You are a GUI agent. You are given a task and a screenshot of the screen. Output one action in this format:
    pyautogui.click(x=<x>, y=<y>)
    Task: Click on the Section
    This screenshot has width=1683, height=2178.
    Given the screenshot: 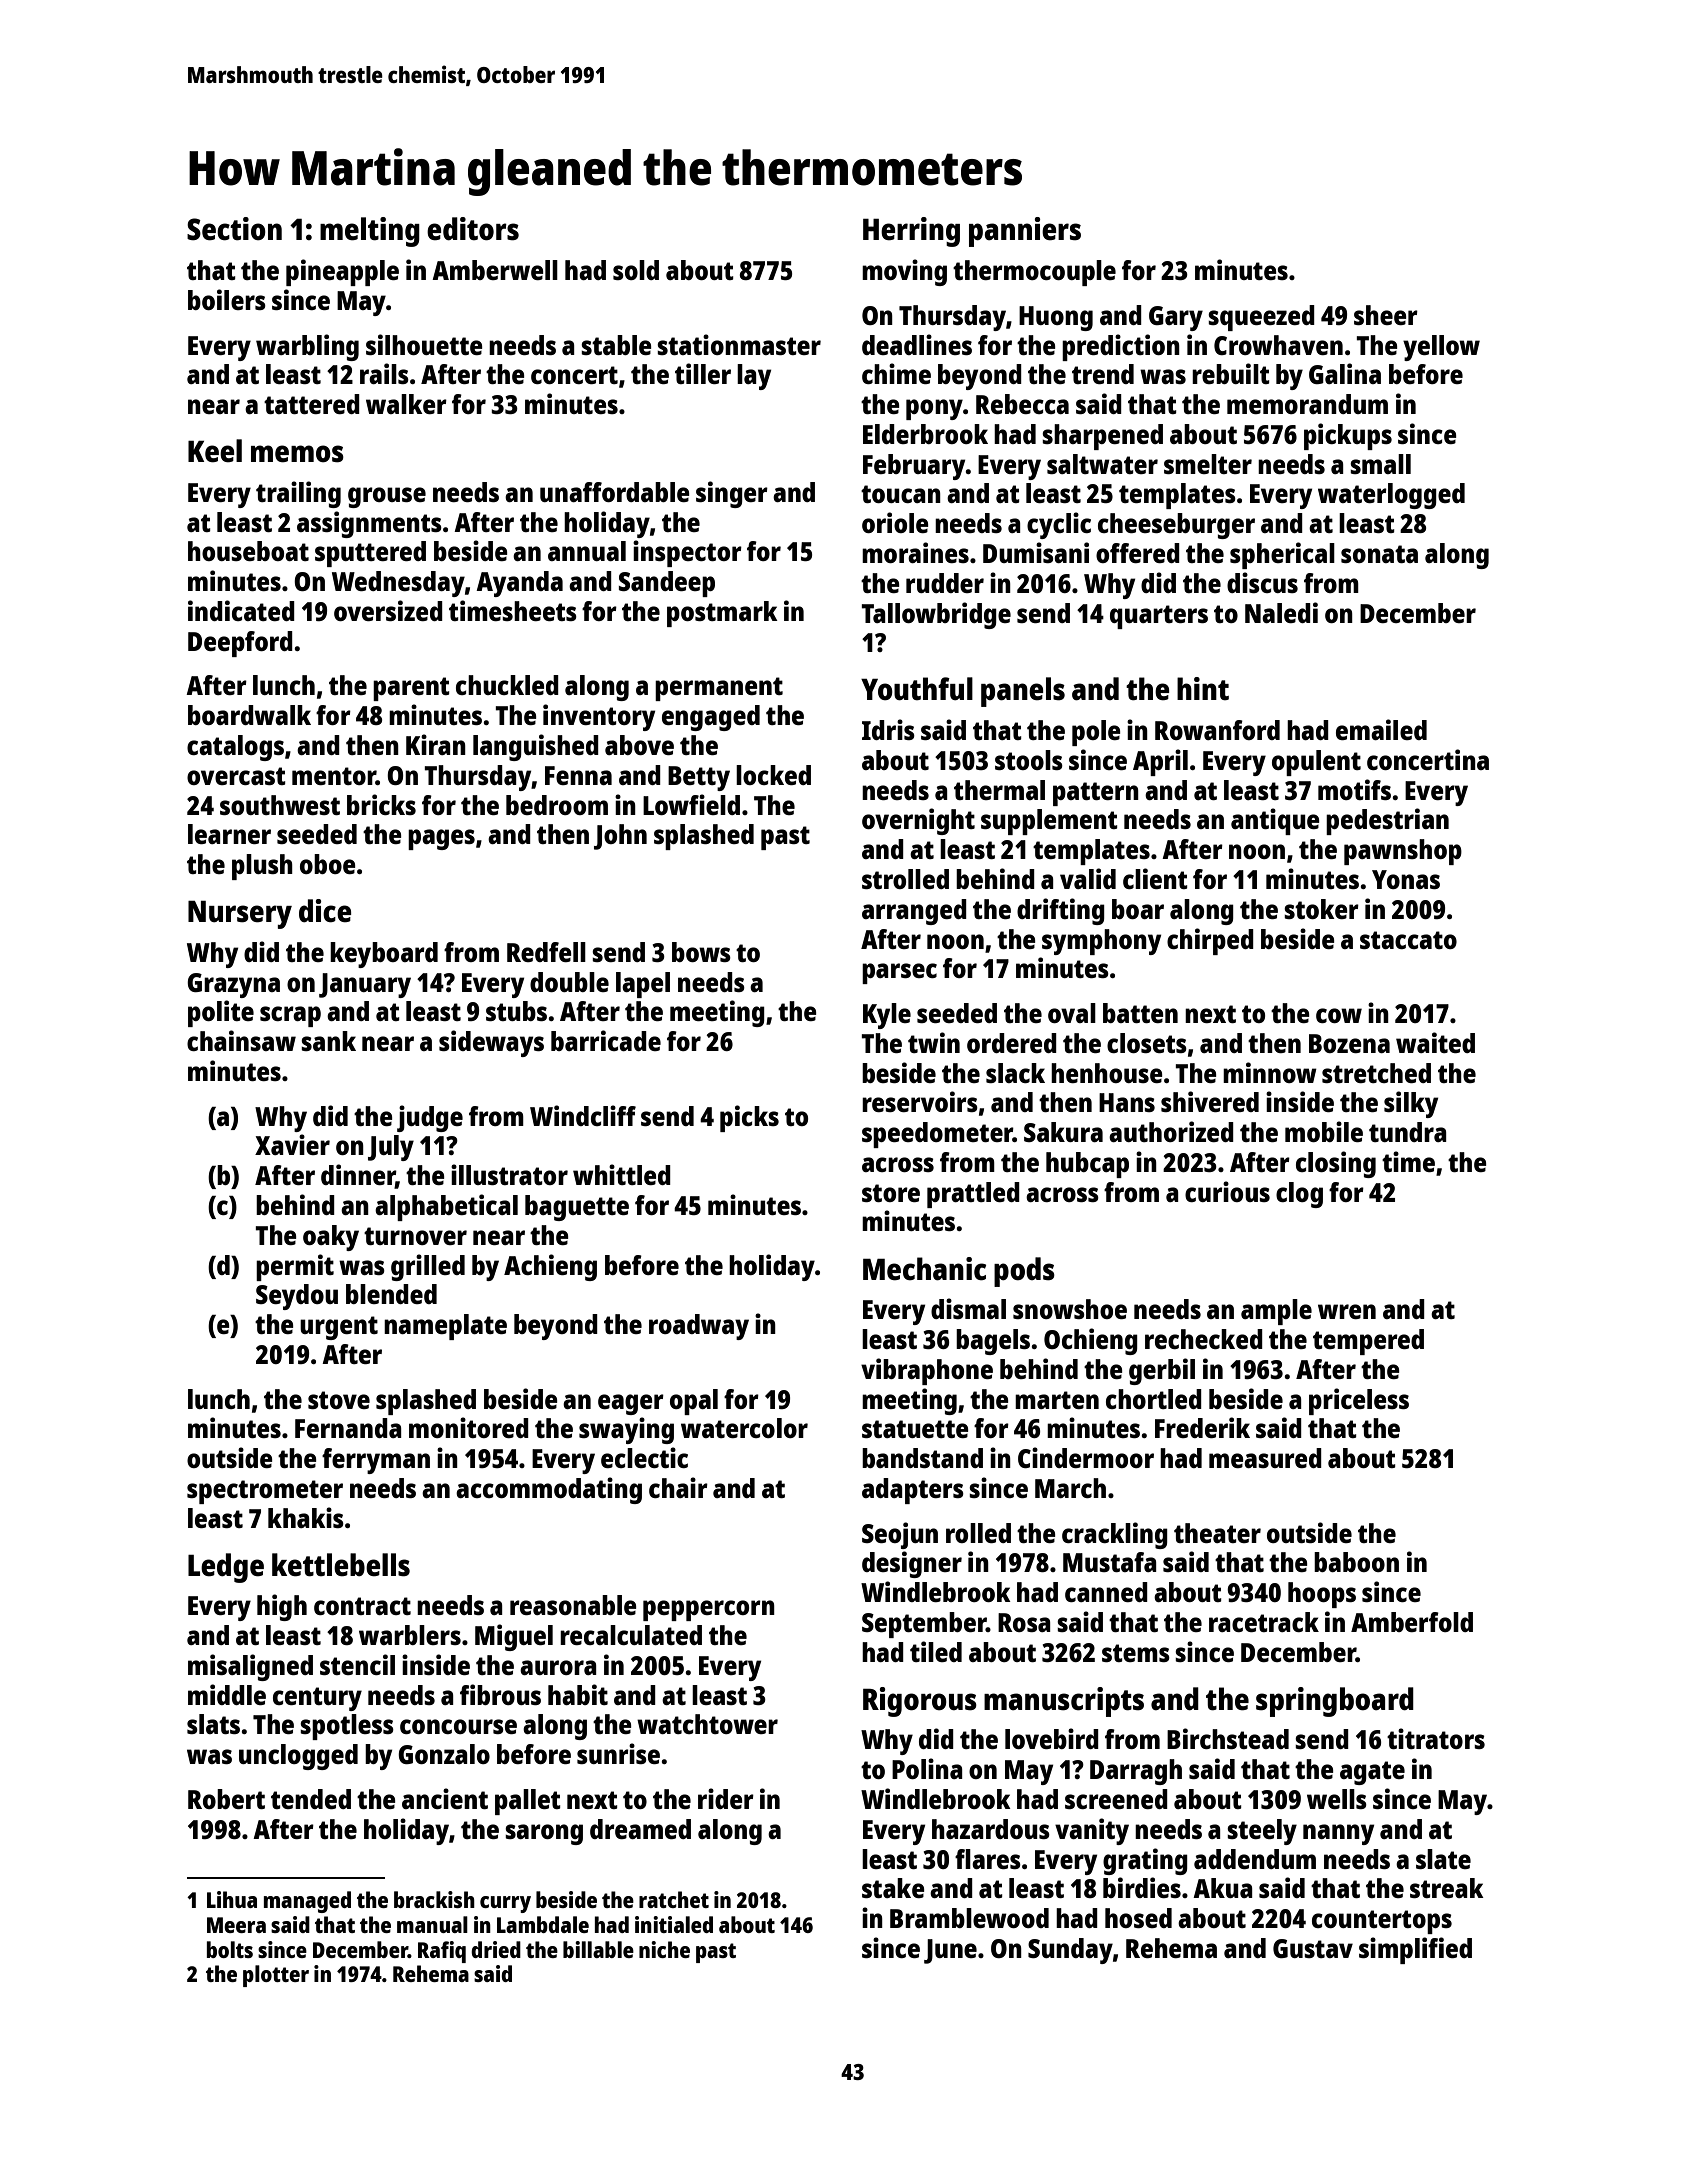 What is the action you would take?
    pyautogui.click(x=234, y=228)
